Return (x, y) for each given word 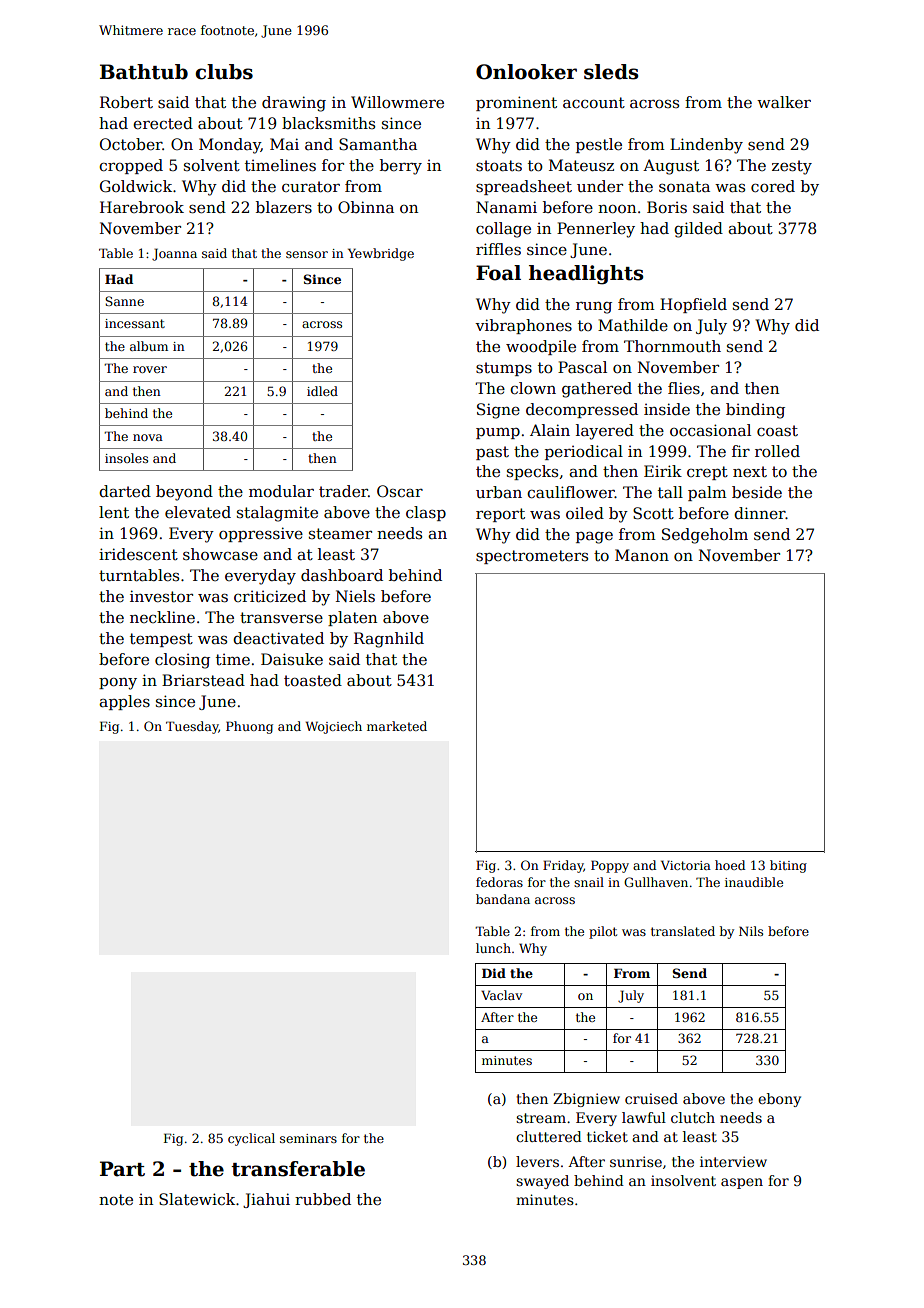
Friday (563, 866)
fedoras (499, 882)
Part (122, 1169)
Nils (751, 931)
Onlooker (526, 72)
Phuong (249, 727)
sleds (611, 72)
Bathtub (144, 72)
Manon (642, 555)
